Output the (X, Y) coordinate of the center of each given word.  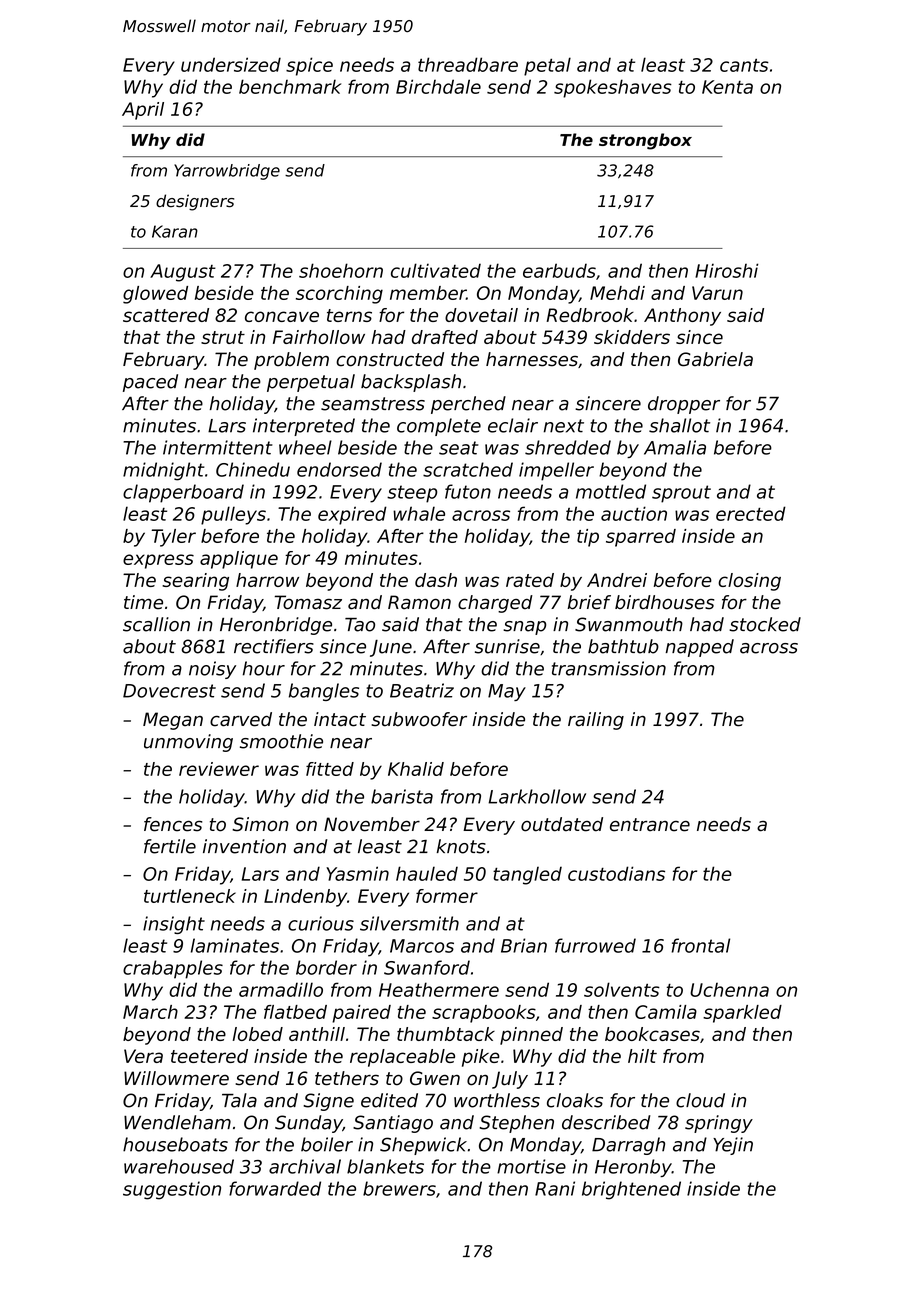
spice (309, 66)
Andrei (617, 580)
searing (195, 582)
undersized (231, 64)
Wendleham (177, 1122)
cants (744, 65)
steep (412, 494)
